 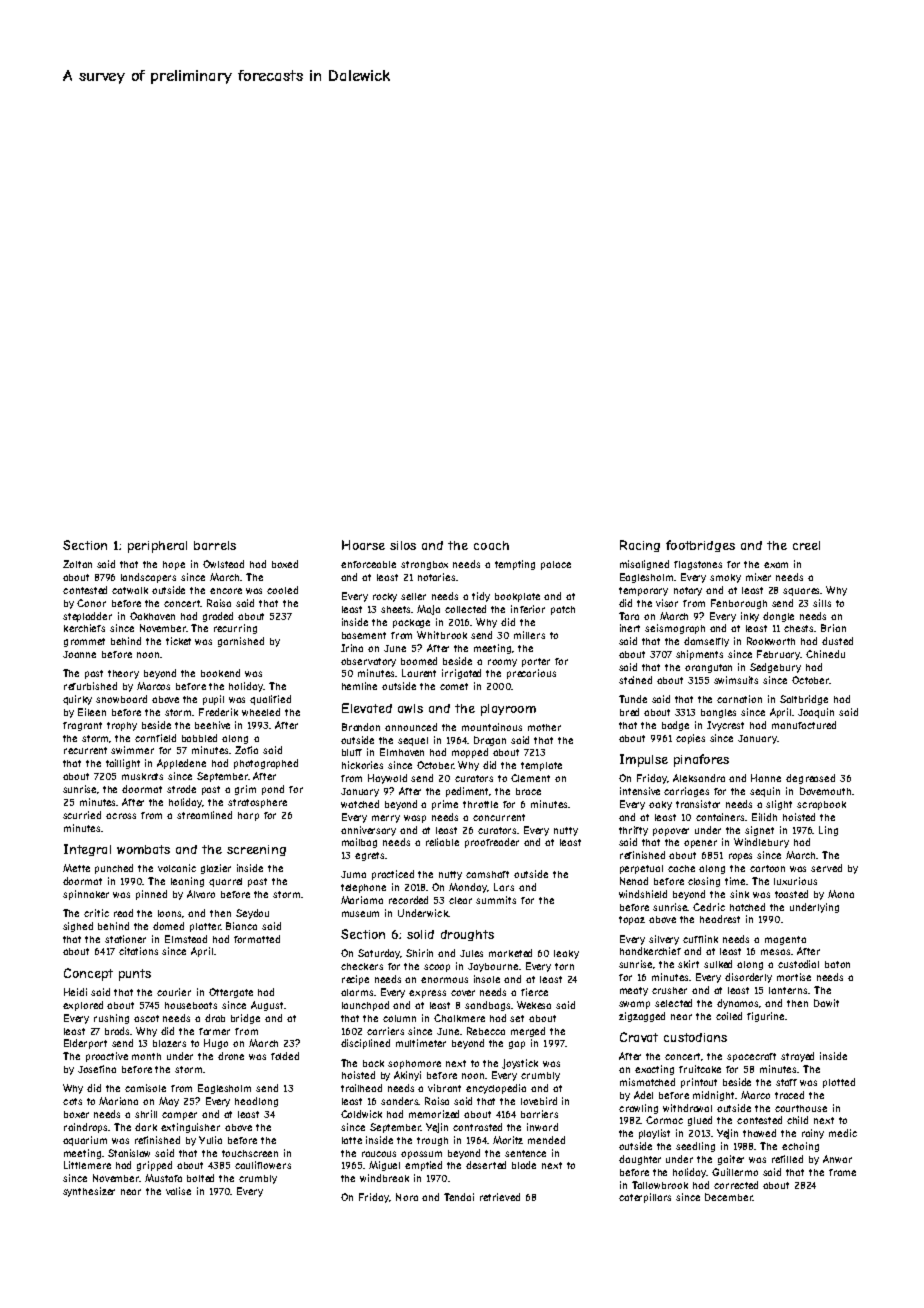 What do you see at coordinates (801, 1108) in the screenshot?
I see `courthouse` at bounding box center [801, 1108].
